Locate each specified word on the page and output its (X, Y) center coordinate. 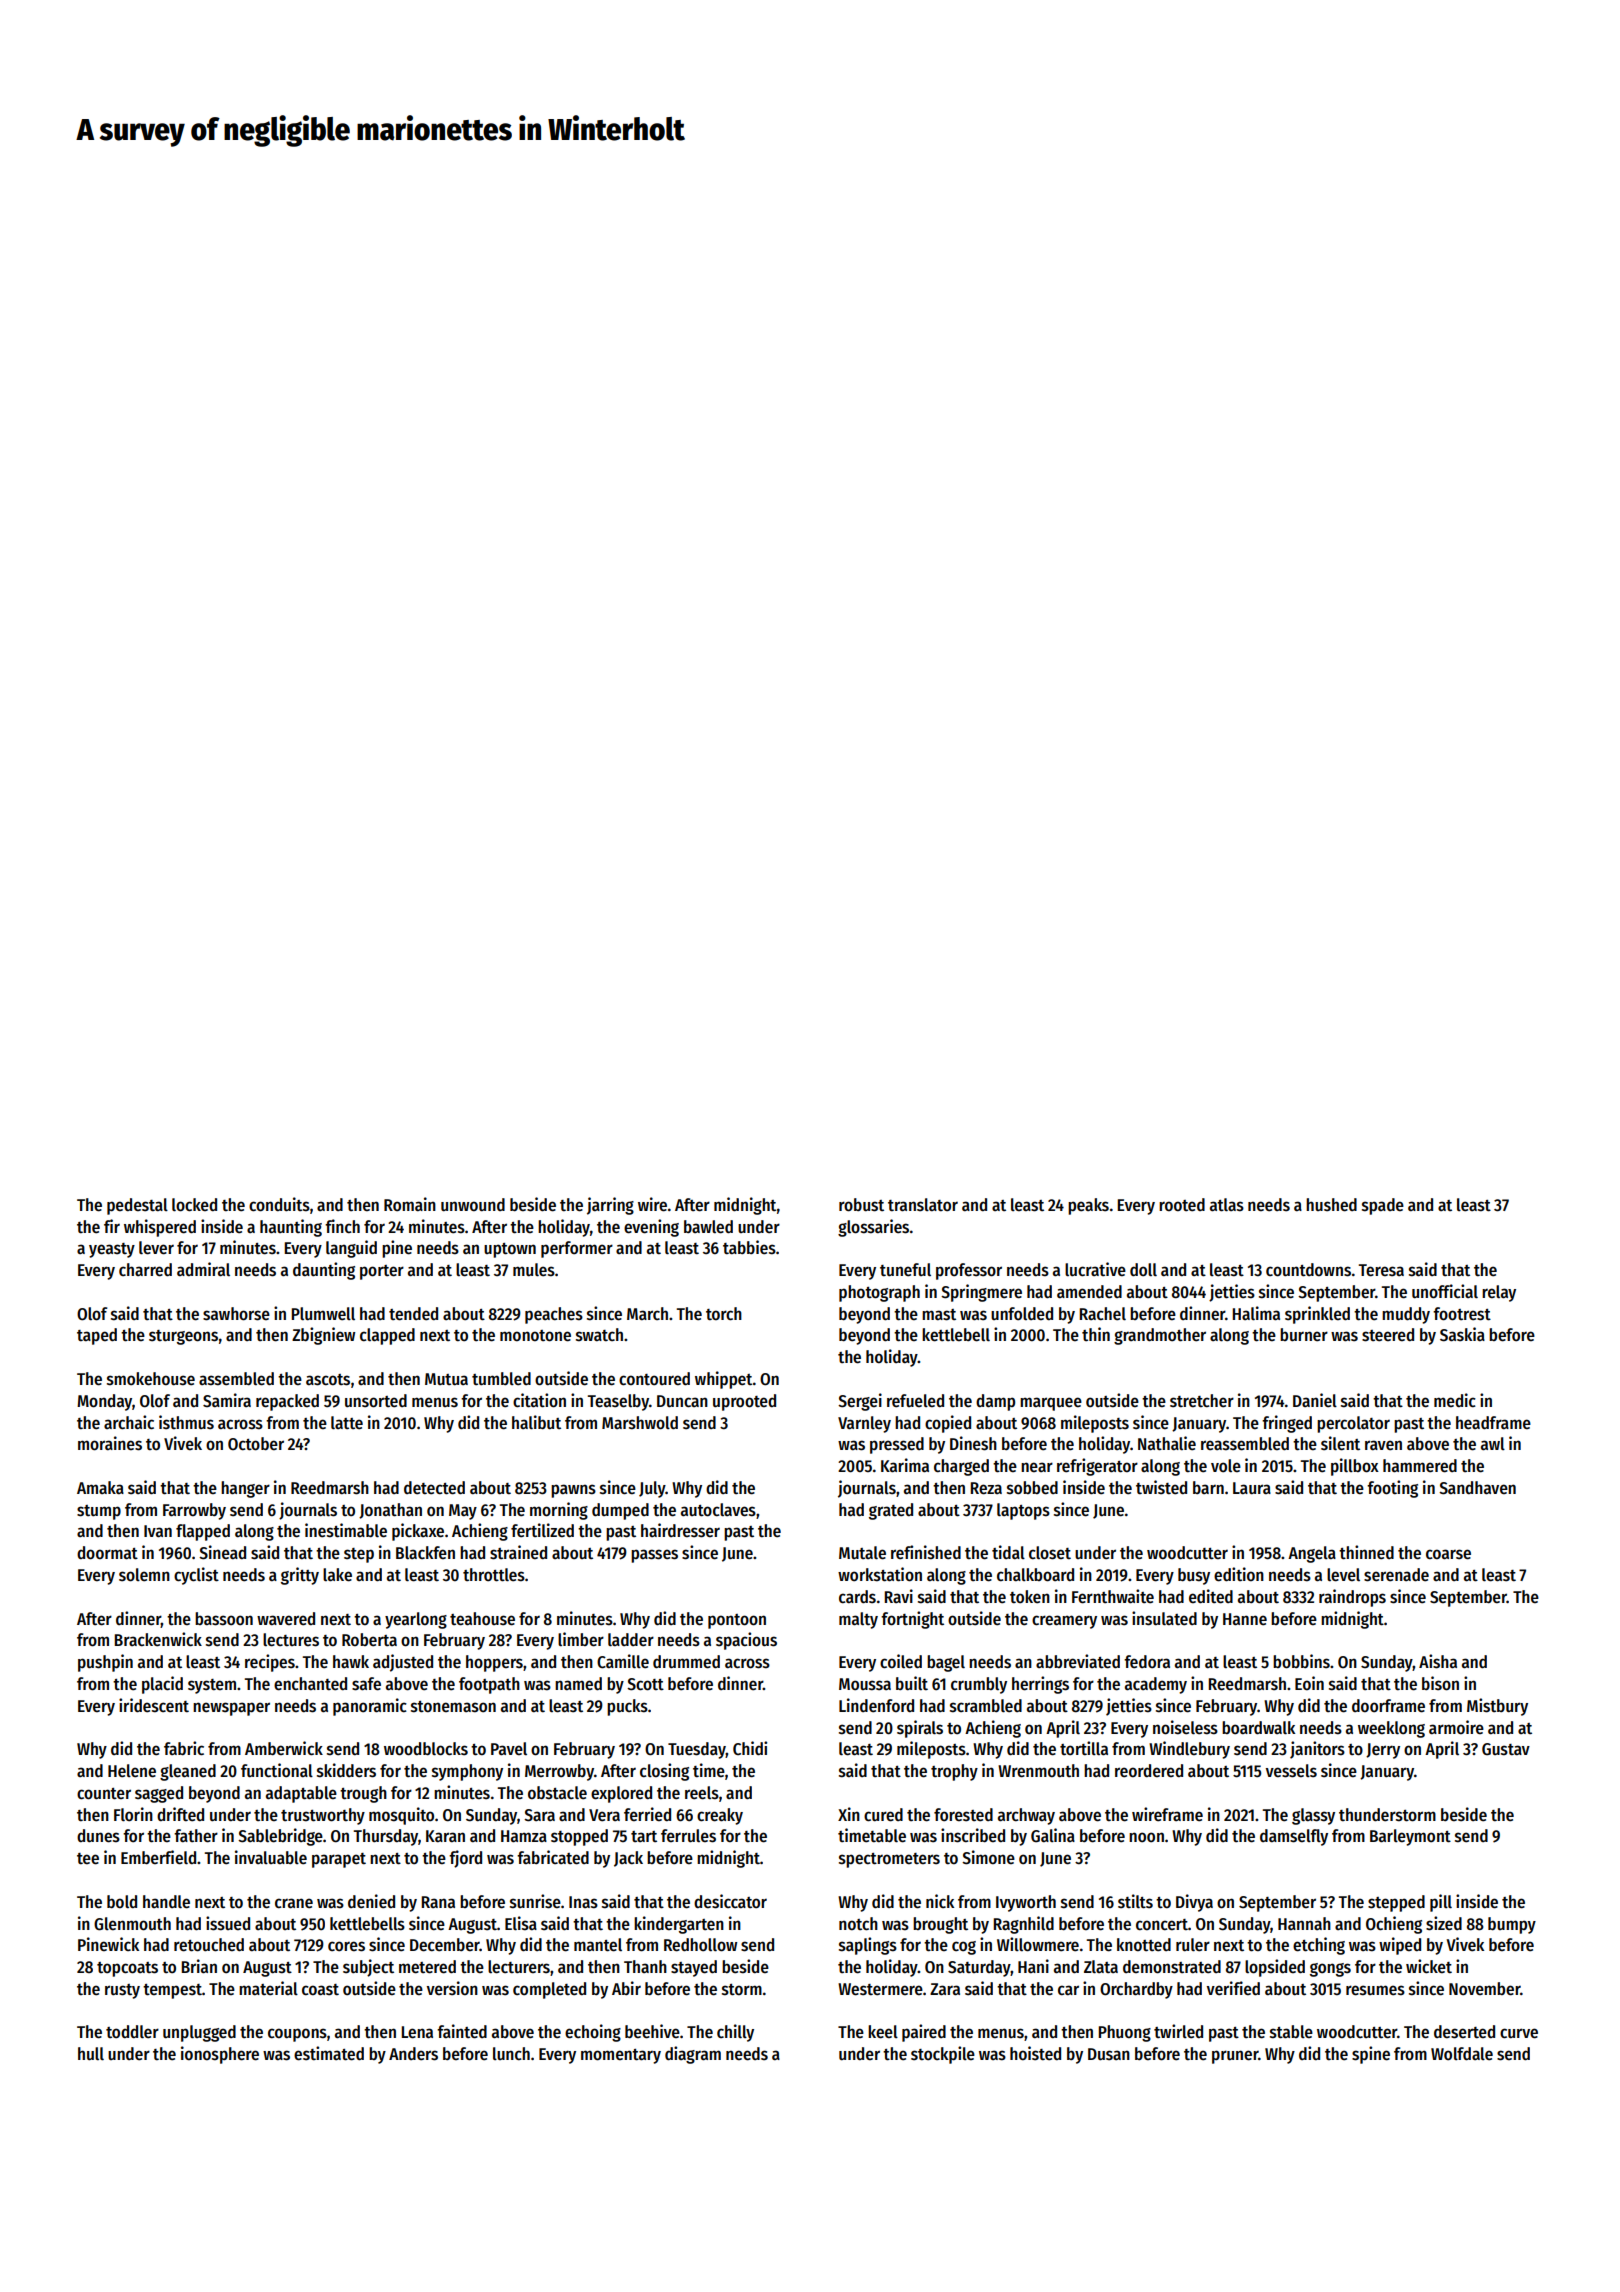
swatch (599, 1335)
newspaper (231, 1709)
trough (363, 1794)
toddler (132, 2032)
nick (940, 1901)
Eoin (1309, 1683)
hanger (245, 1489)
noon (1146, 1837)
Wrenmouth (1038, 1771)
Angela (1312, 1554)
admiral (203, 1269)
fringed (1287, 1424)
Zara (945, 1989)
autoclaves (718, 1510)
